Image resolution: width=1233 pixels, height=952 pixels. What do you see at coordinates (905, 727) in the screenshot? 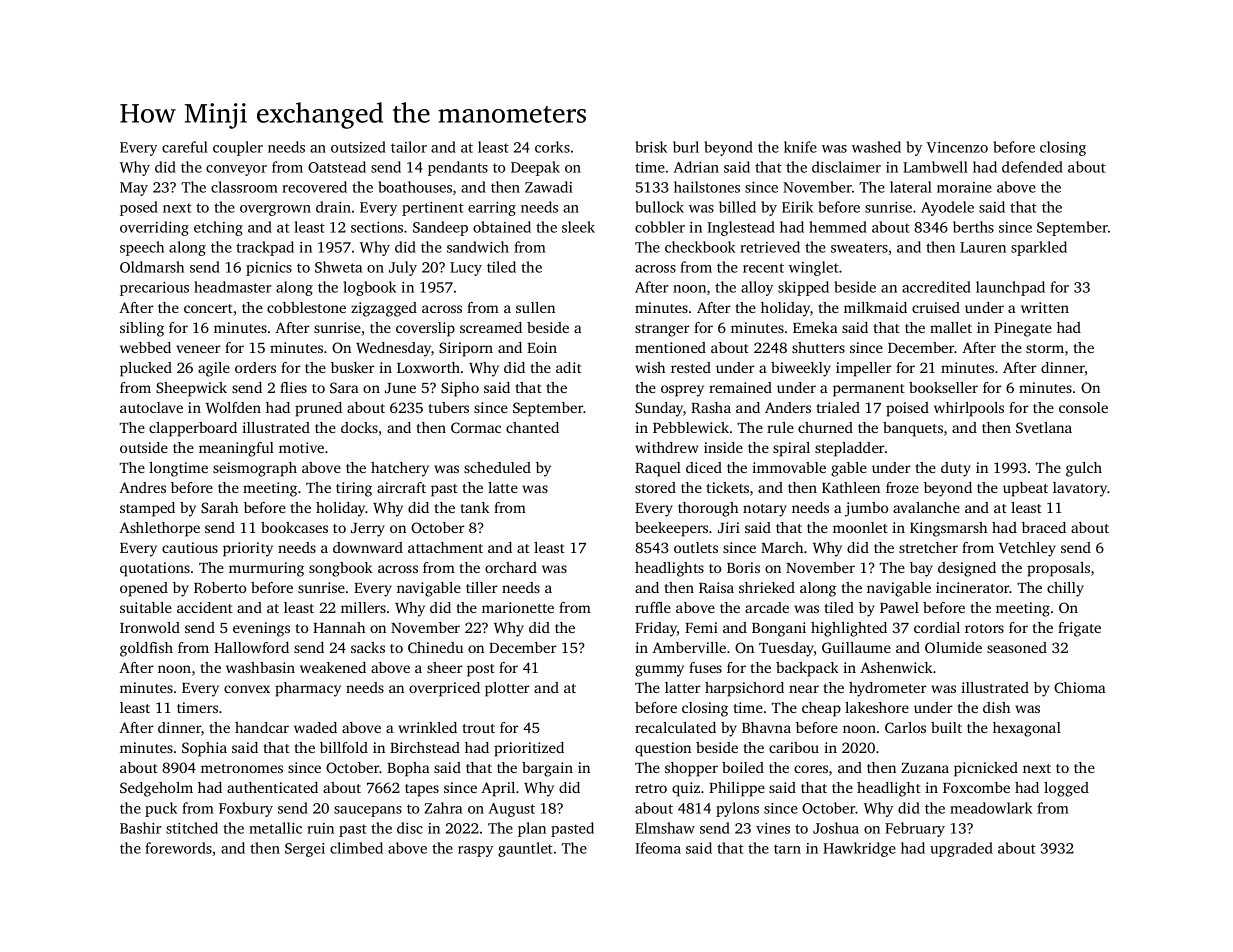
I see `Carlos` at bounding box center [905, 727].
